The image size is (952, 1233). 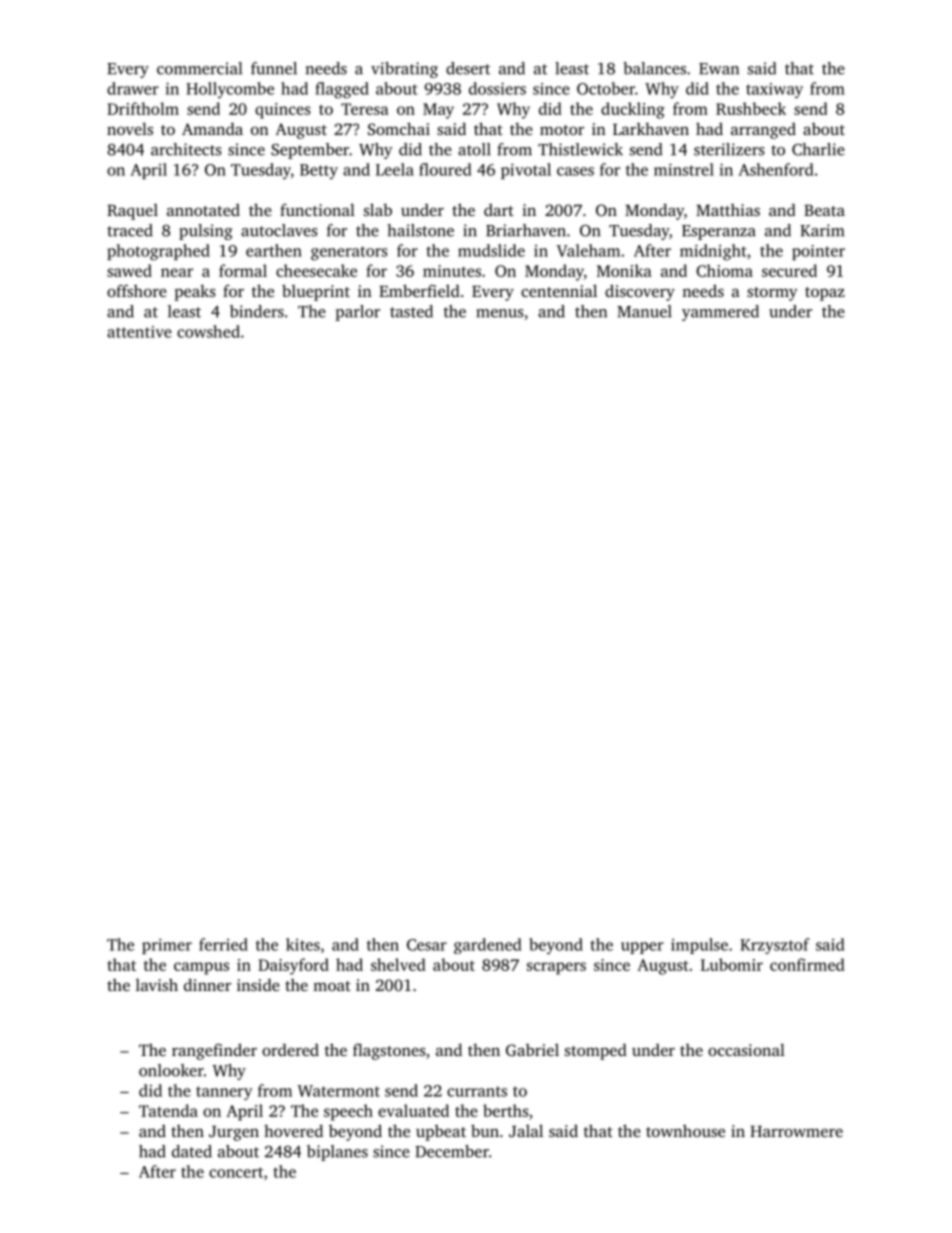 I want to click on funnel, so click(x=274, y=68).
